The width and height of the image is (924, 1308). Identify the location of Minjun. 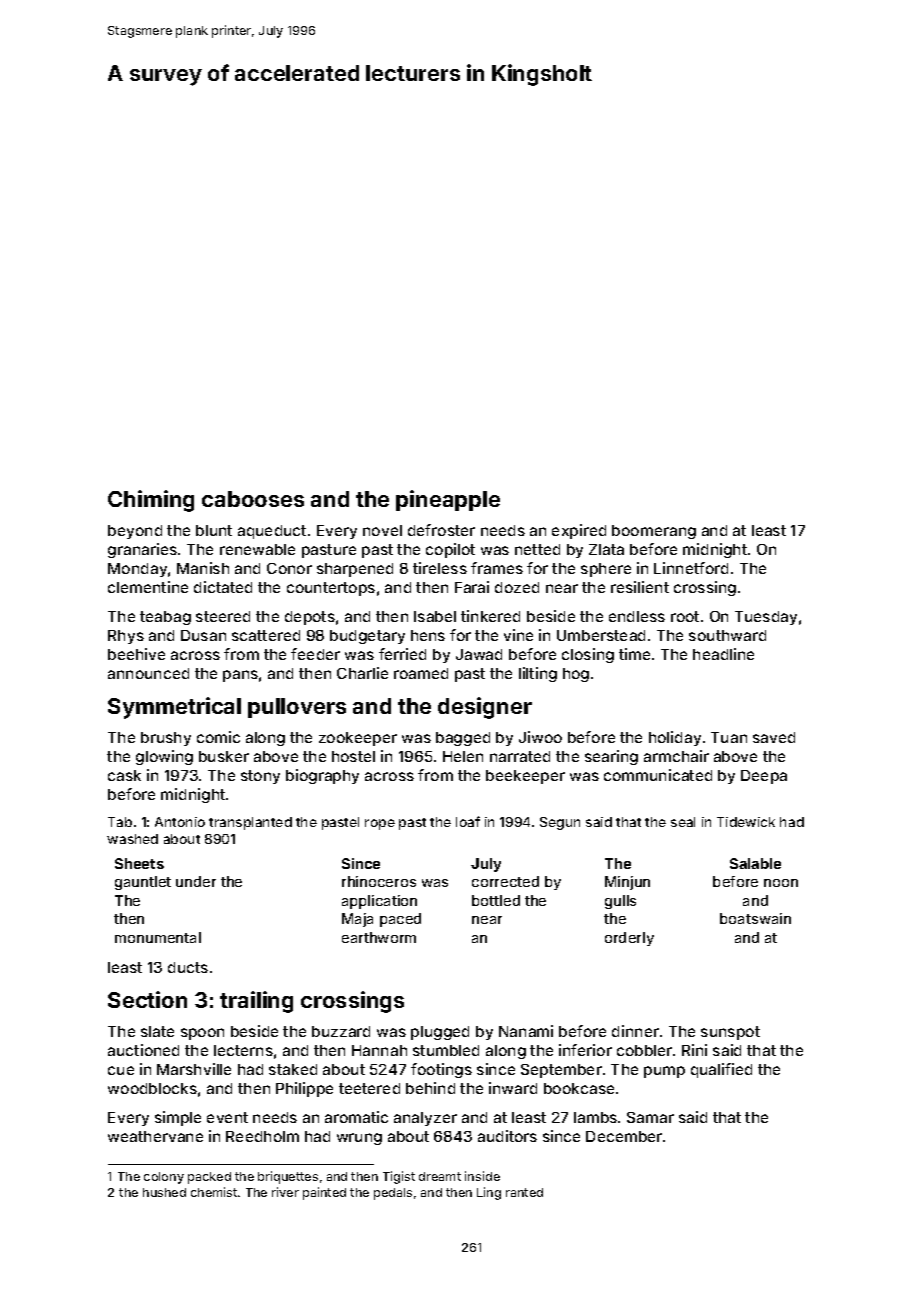
(627, 883).
